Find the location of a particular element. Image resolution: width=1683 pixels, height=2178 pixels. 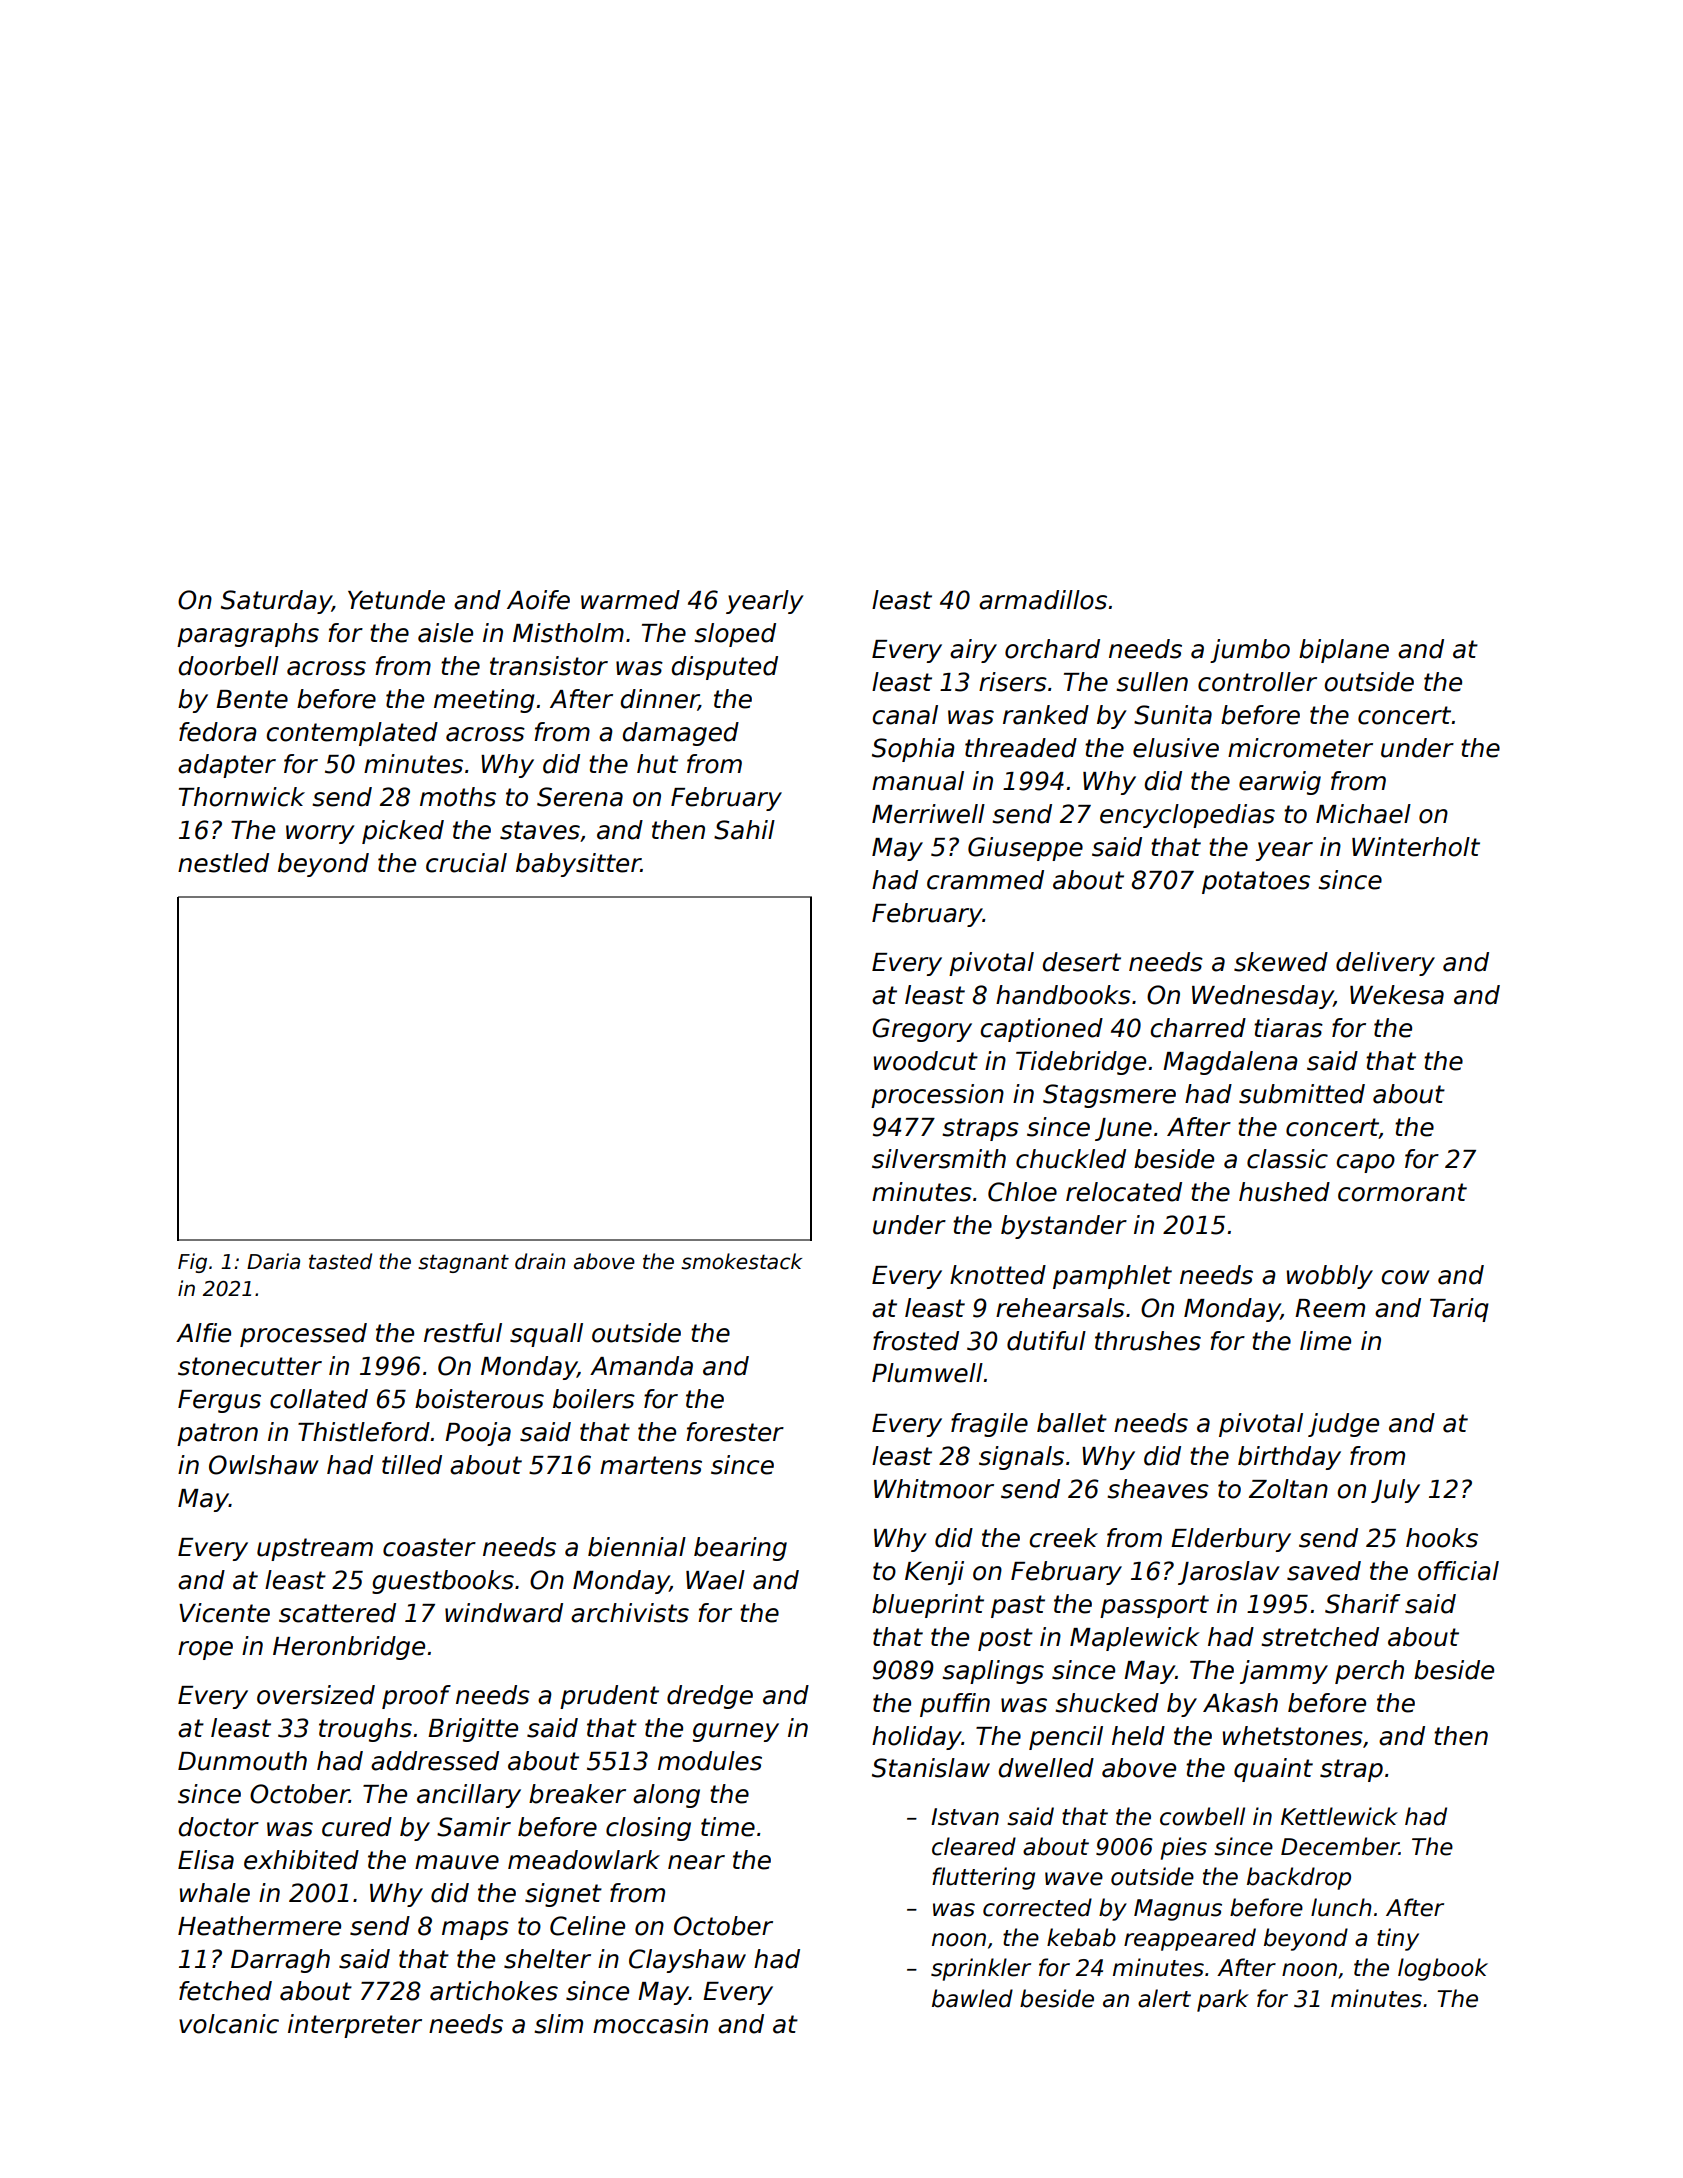

meeting is located at coordinates (484, 701).
